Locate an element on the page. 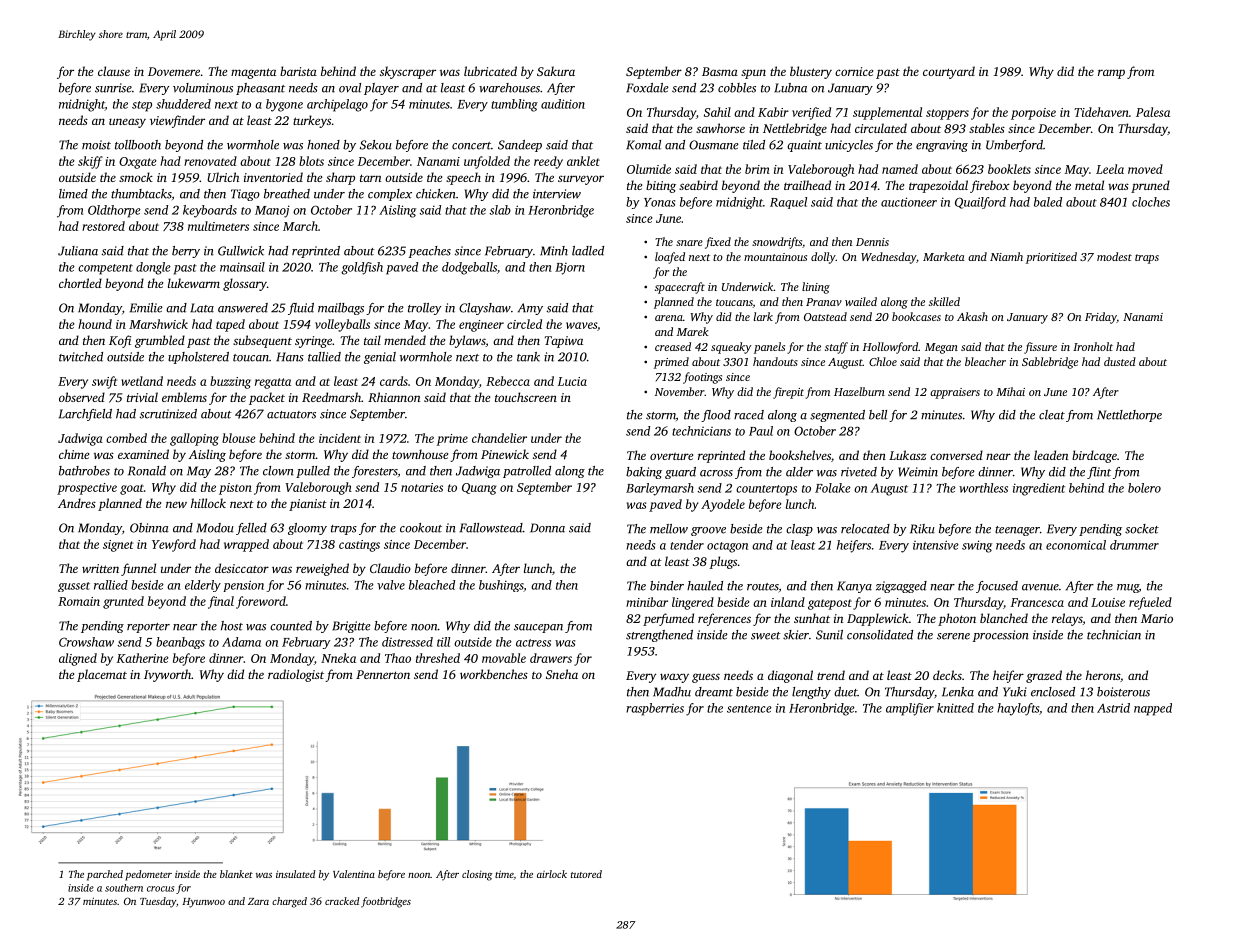 The image size is (1233, 952). Lenka is located at coordinates (958, 692).
